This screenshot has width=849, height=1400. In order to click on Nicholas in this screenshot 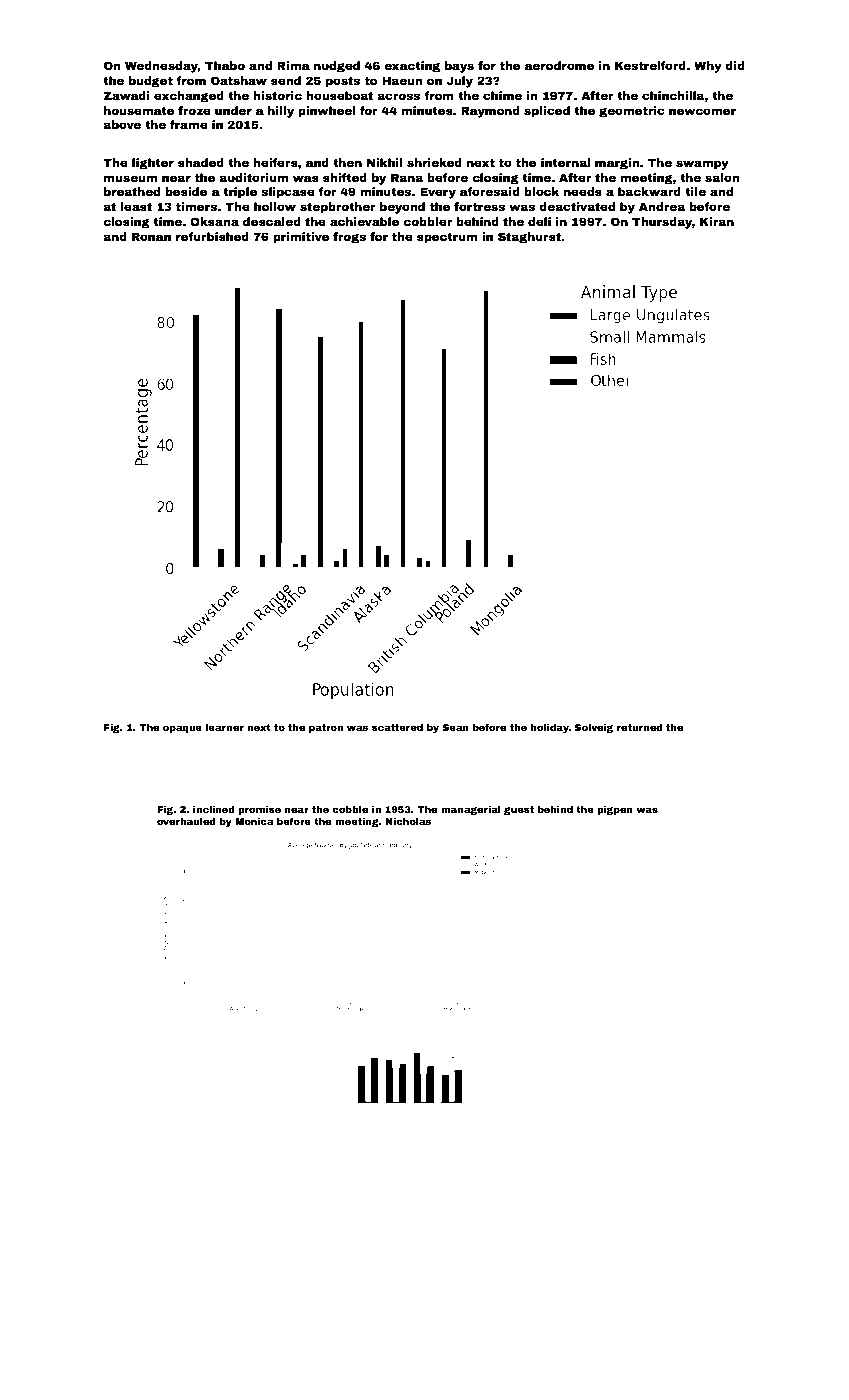, I will do `click(408, 821)`.
